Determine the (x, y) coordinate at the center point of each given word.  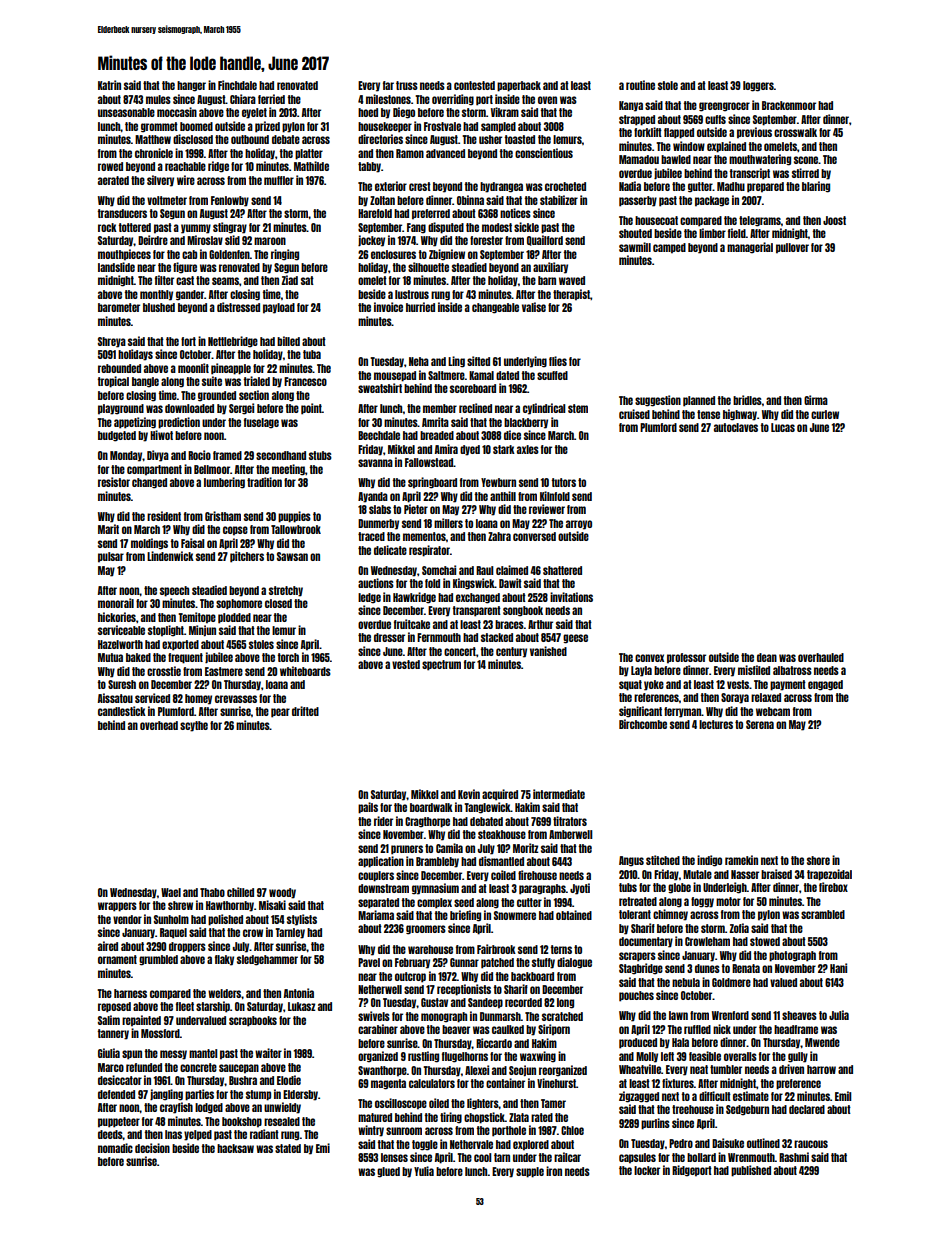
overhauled (821, 657)
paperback (519, 86)
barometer (119, 307)
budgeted (117, 436)
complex (434, 903)
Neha (419, 361)
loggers (758, 86)
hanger (191, 86)
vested (406, 664)
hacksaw (235, 1148)
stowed (765, 941)
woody (282, 893)
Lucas (783, 427)
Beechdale (379, 435)
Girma (816, 400)
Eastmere (224, 671)
